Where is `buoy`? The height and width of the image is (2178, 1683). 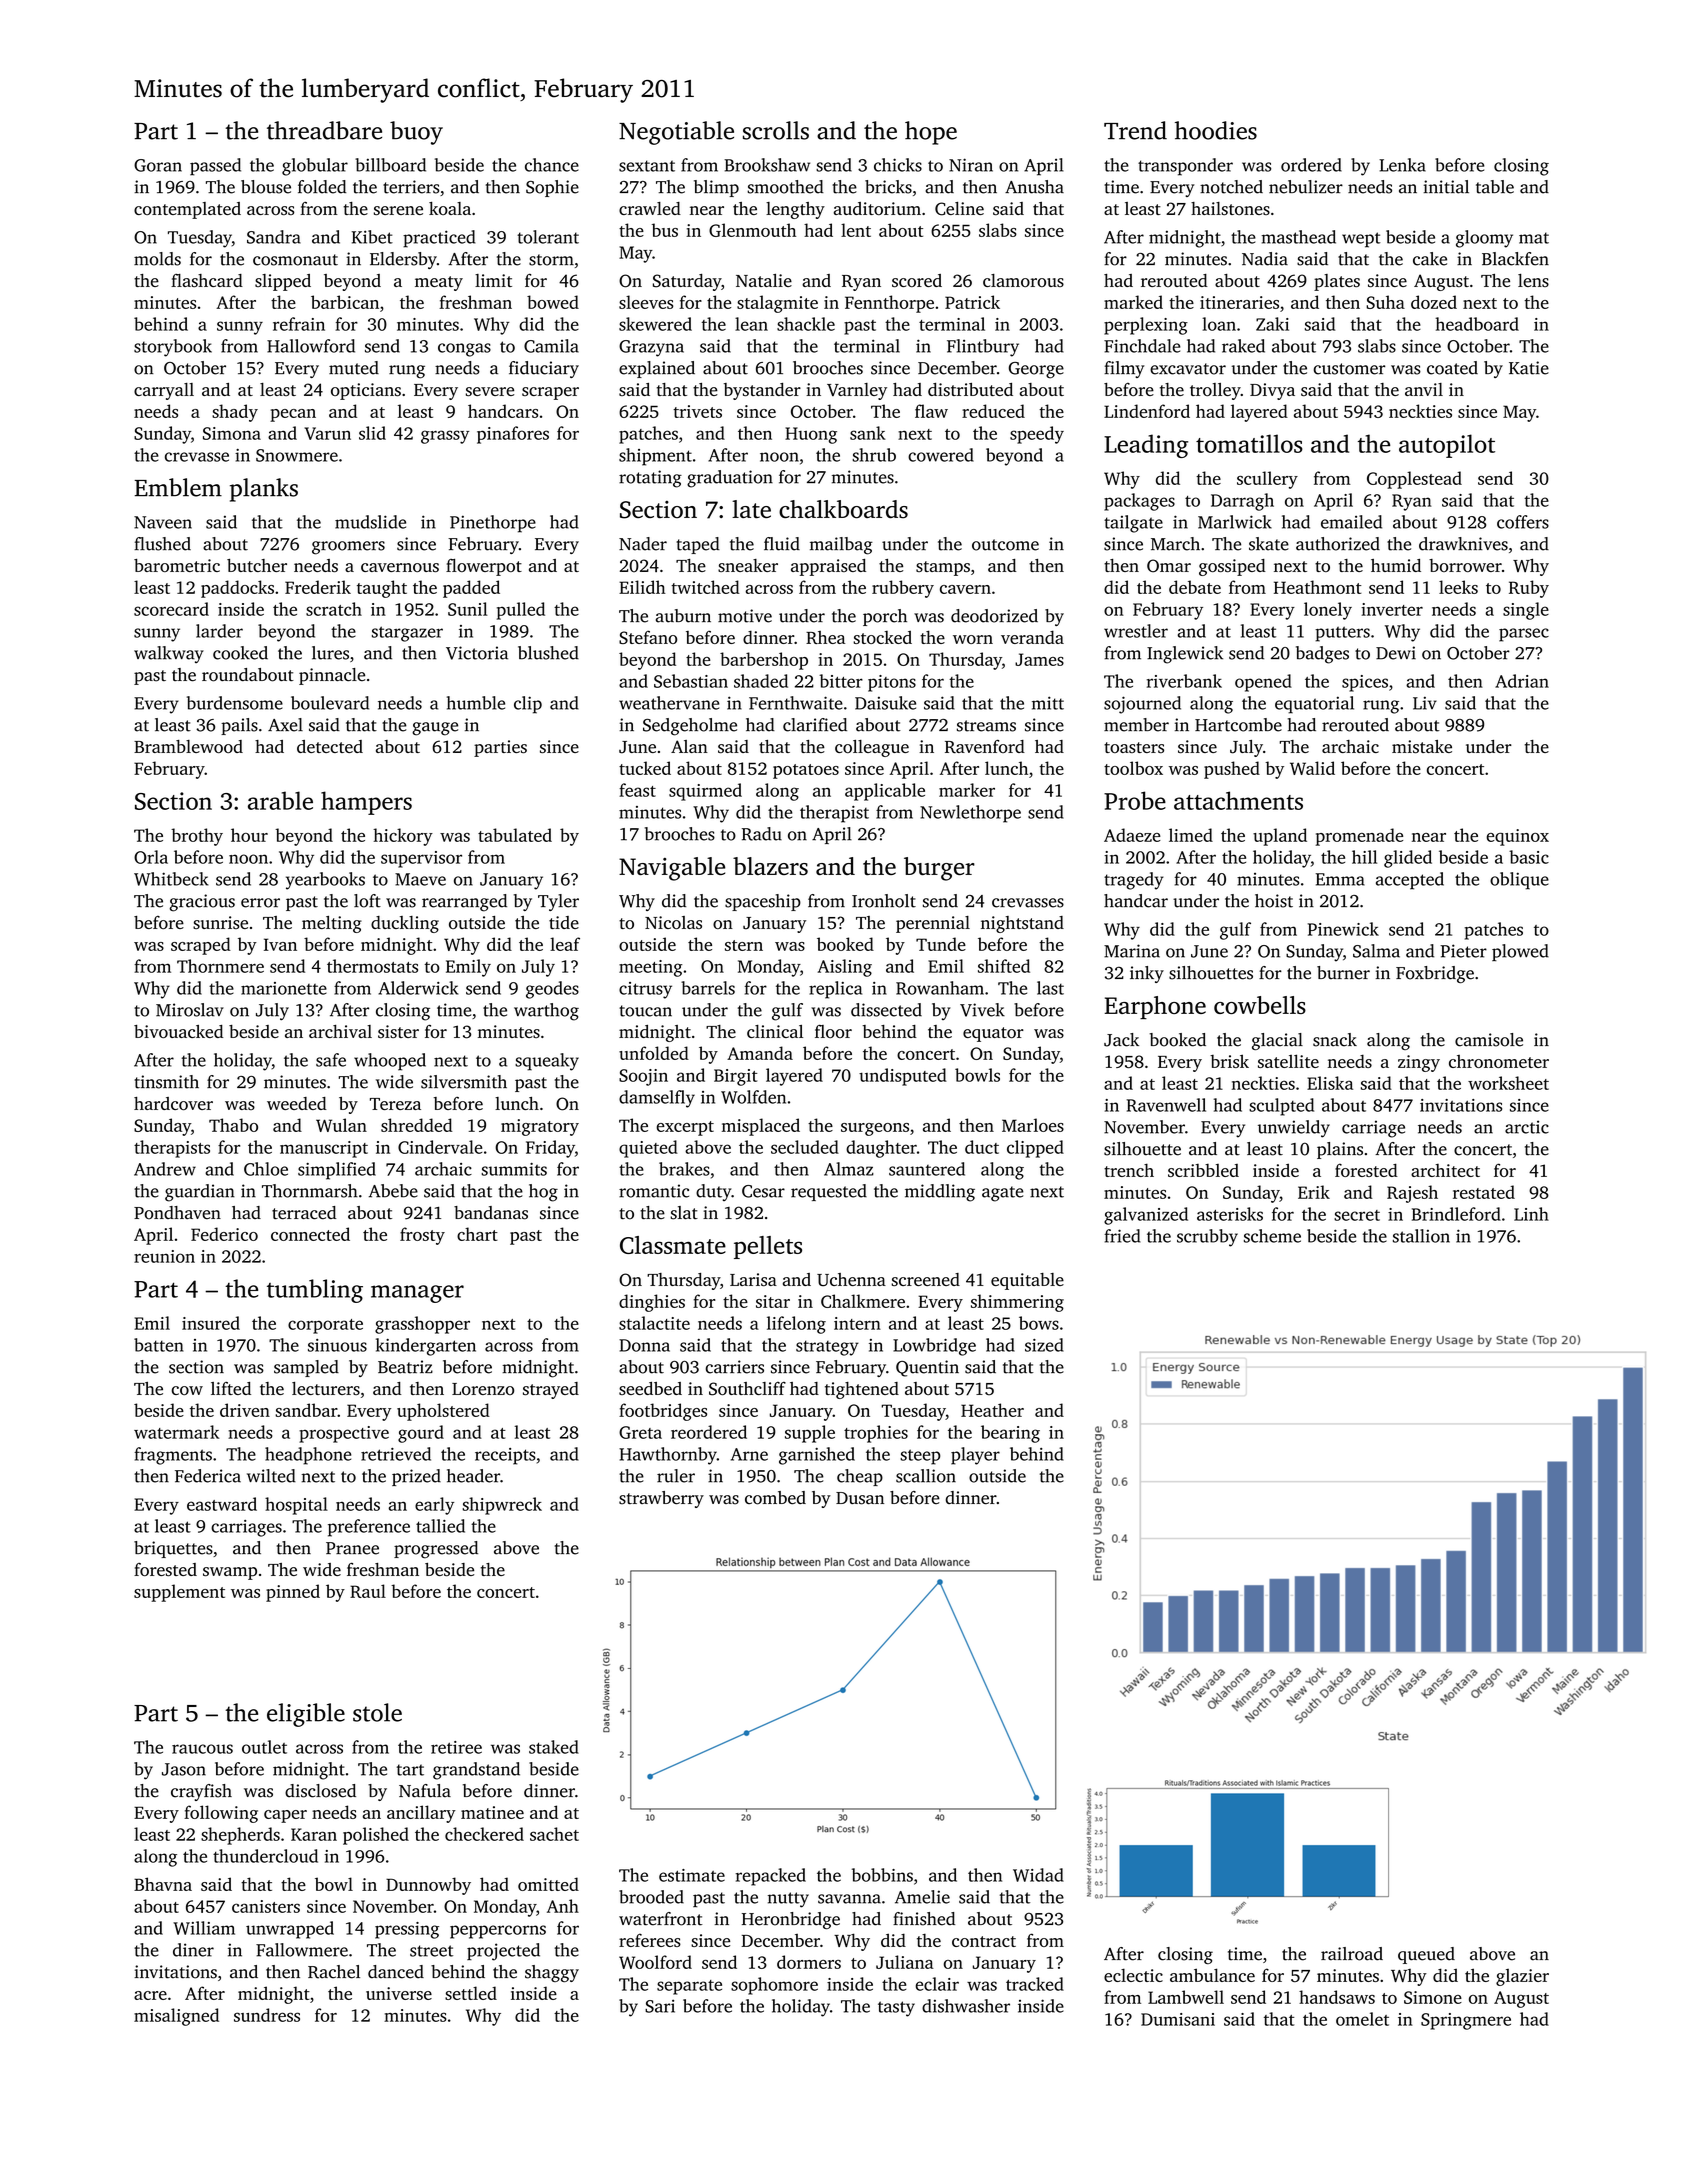
buoy is located at coordinates (416, 133).
